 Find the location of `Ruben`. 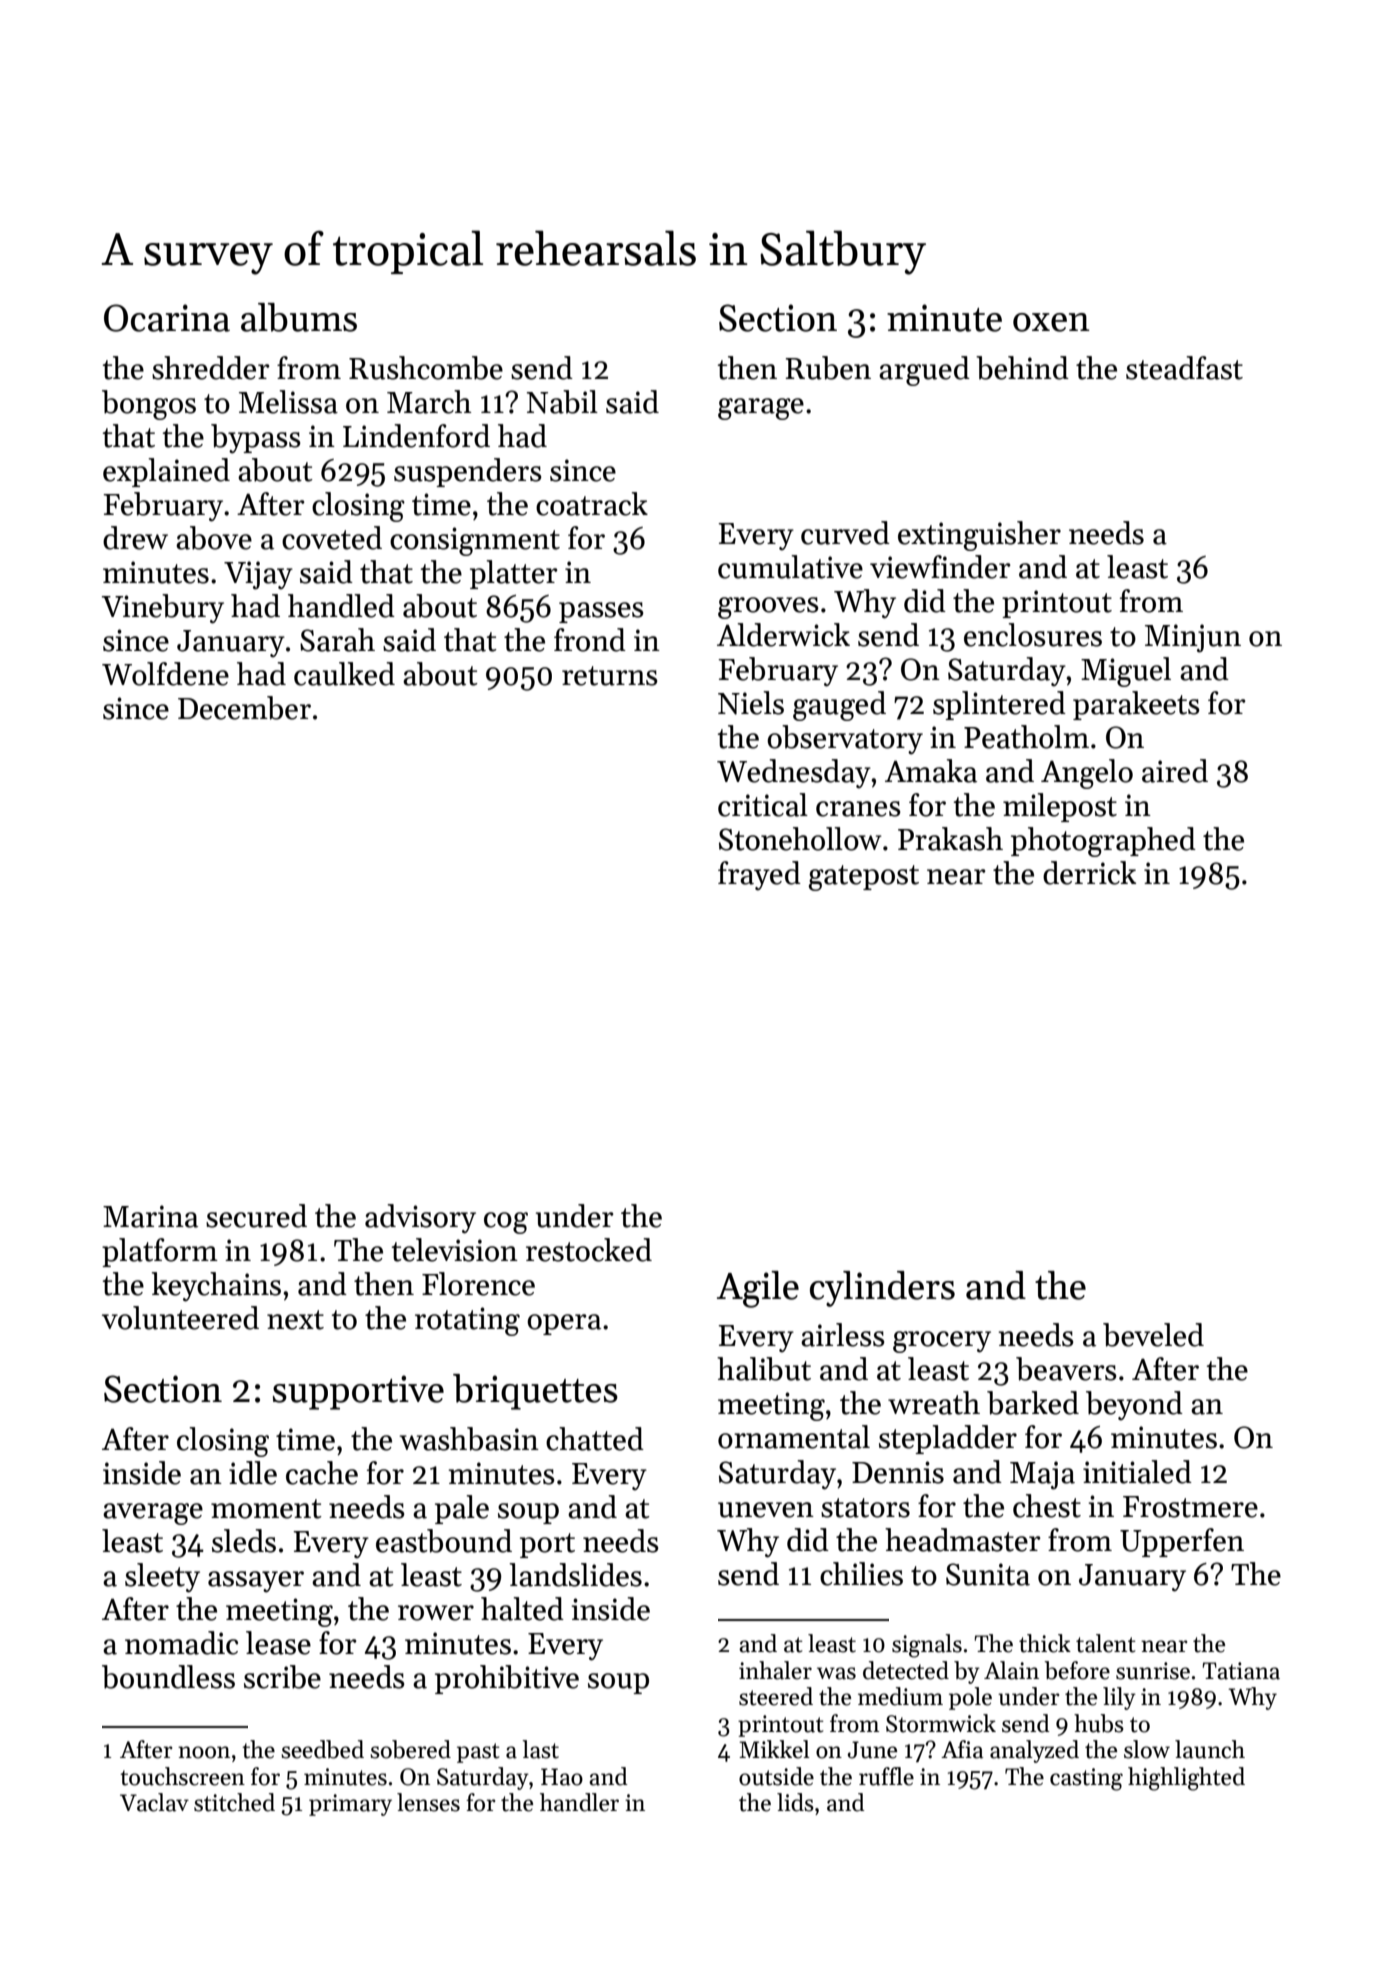

Ruben is located at coordinates (828, 368).
